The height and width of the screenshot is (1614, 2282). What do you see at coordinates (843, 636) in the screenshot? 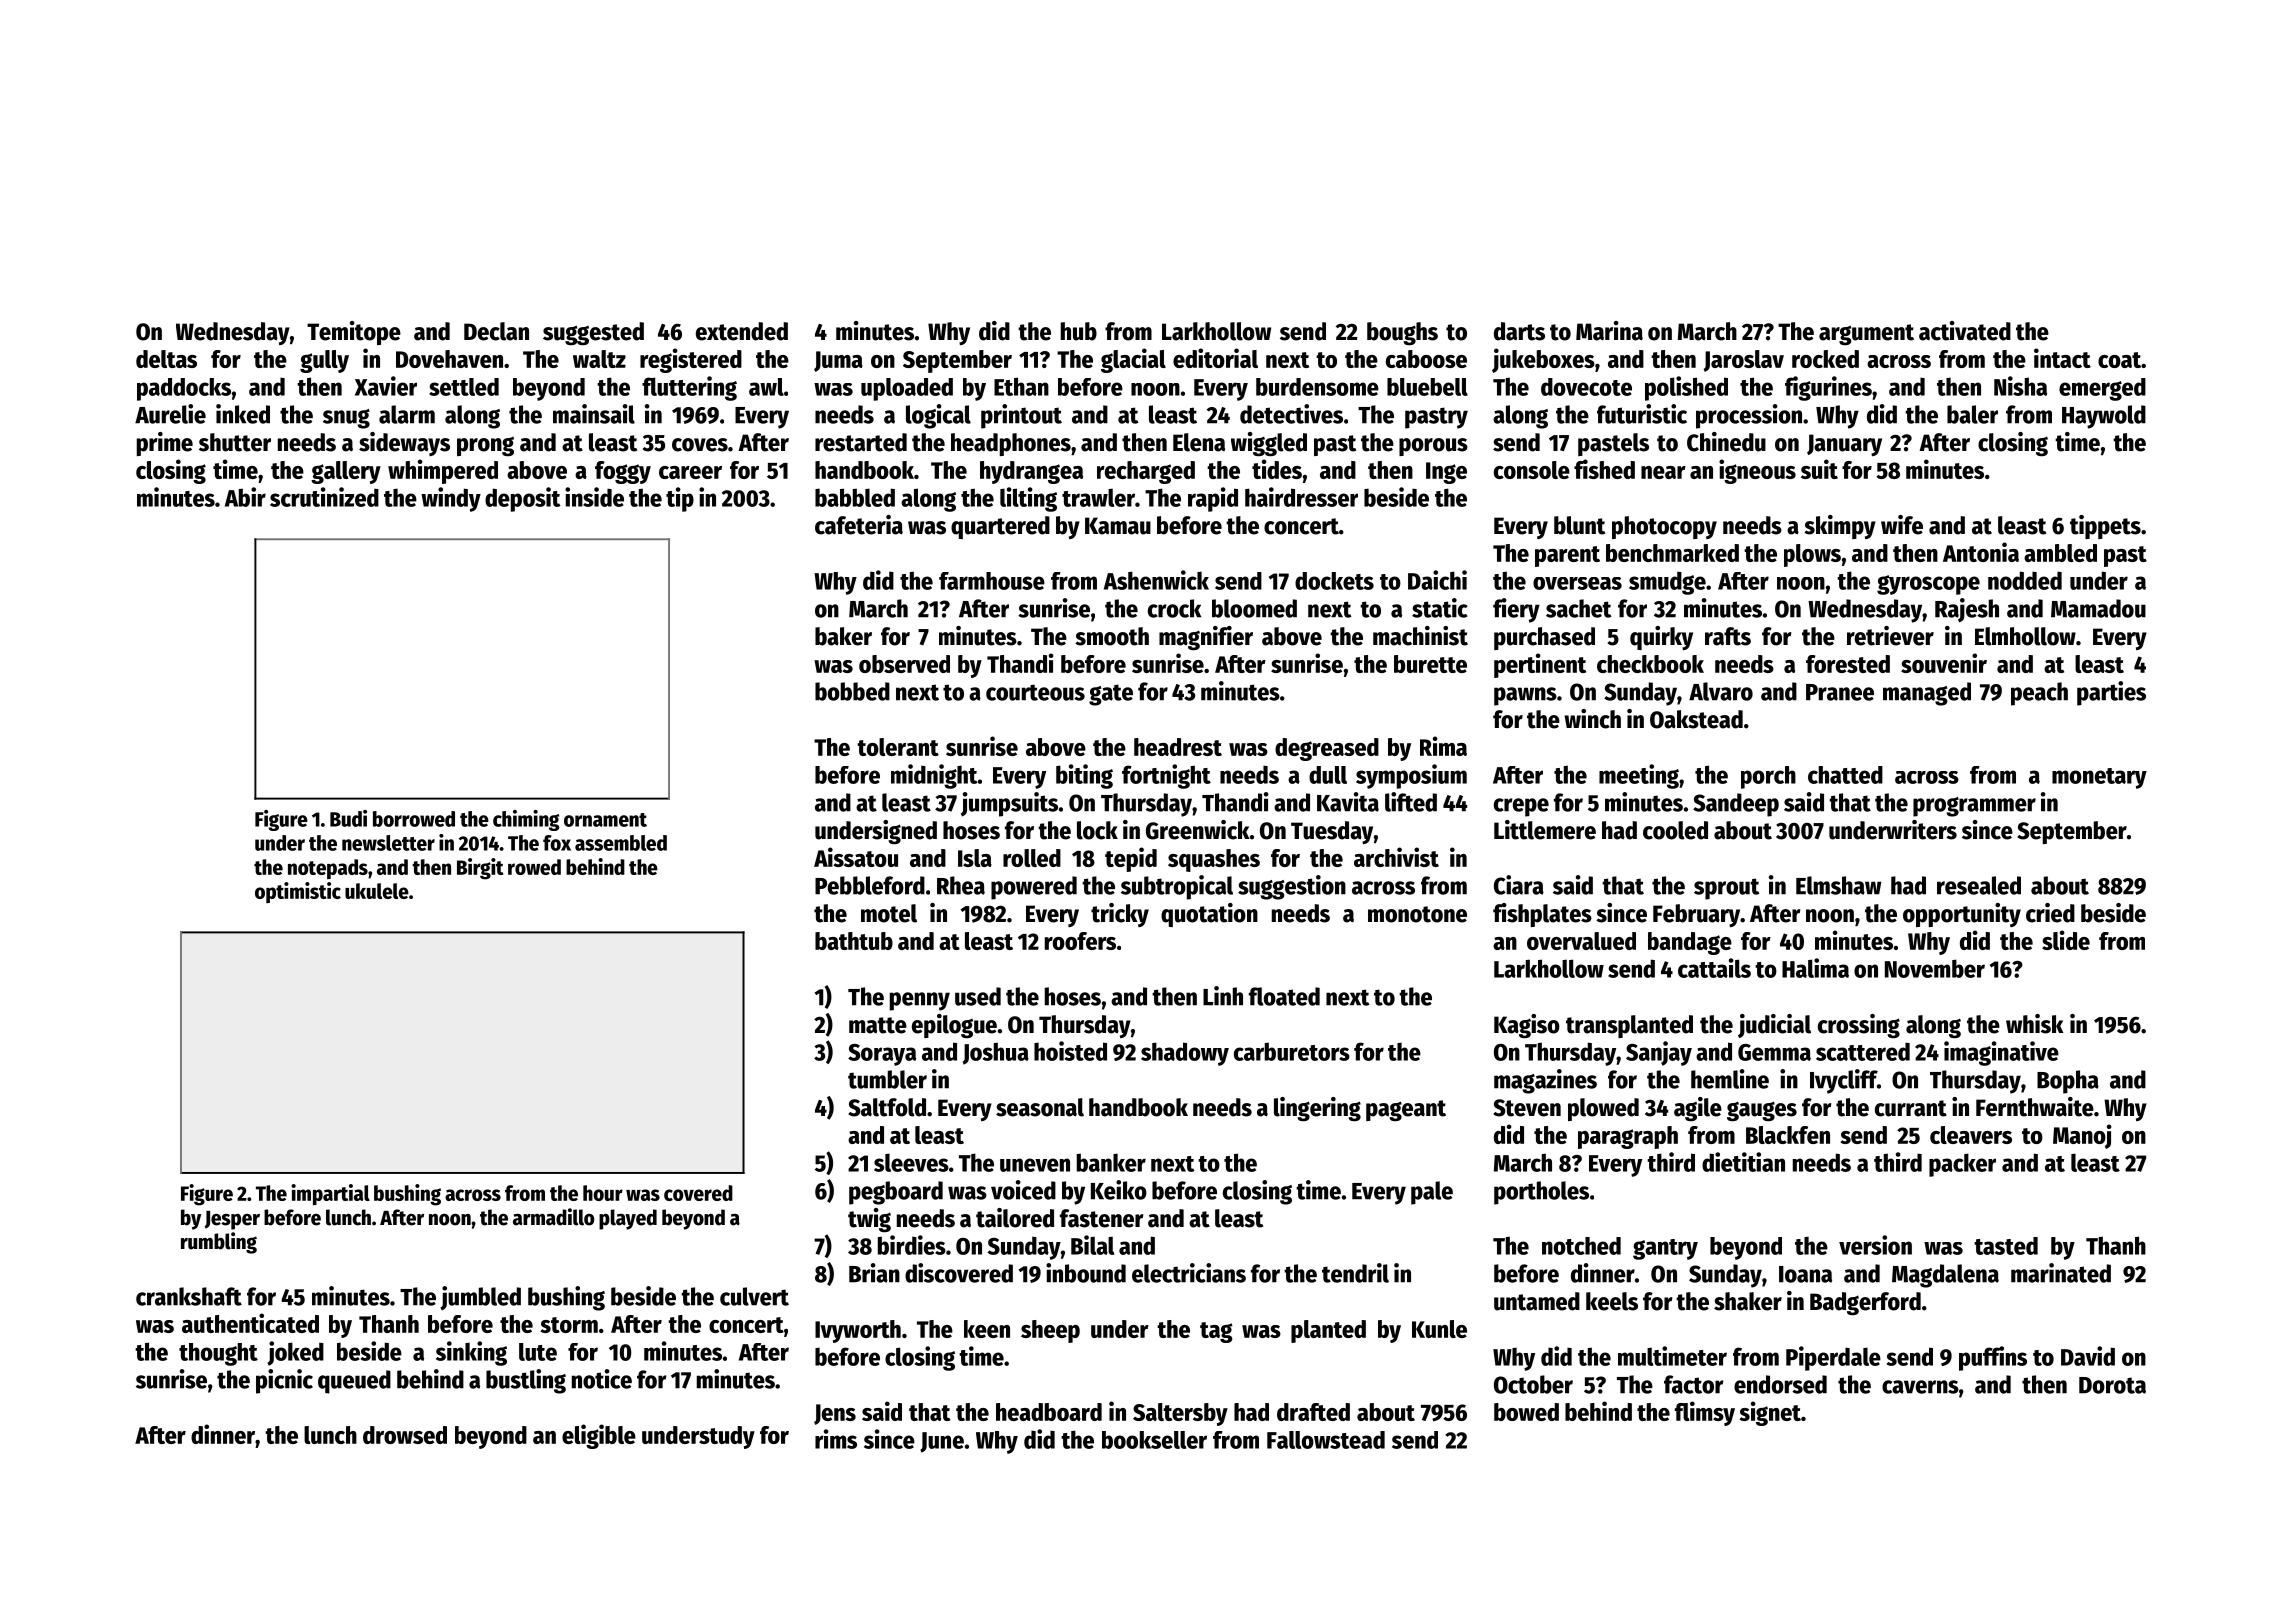
I see `baker` at bounding box center [843, 636].
